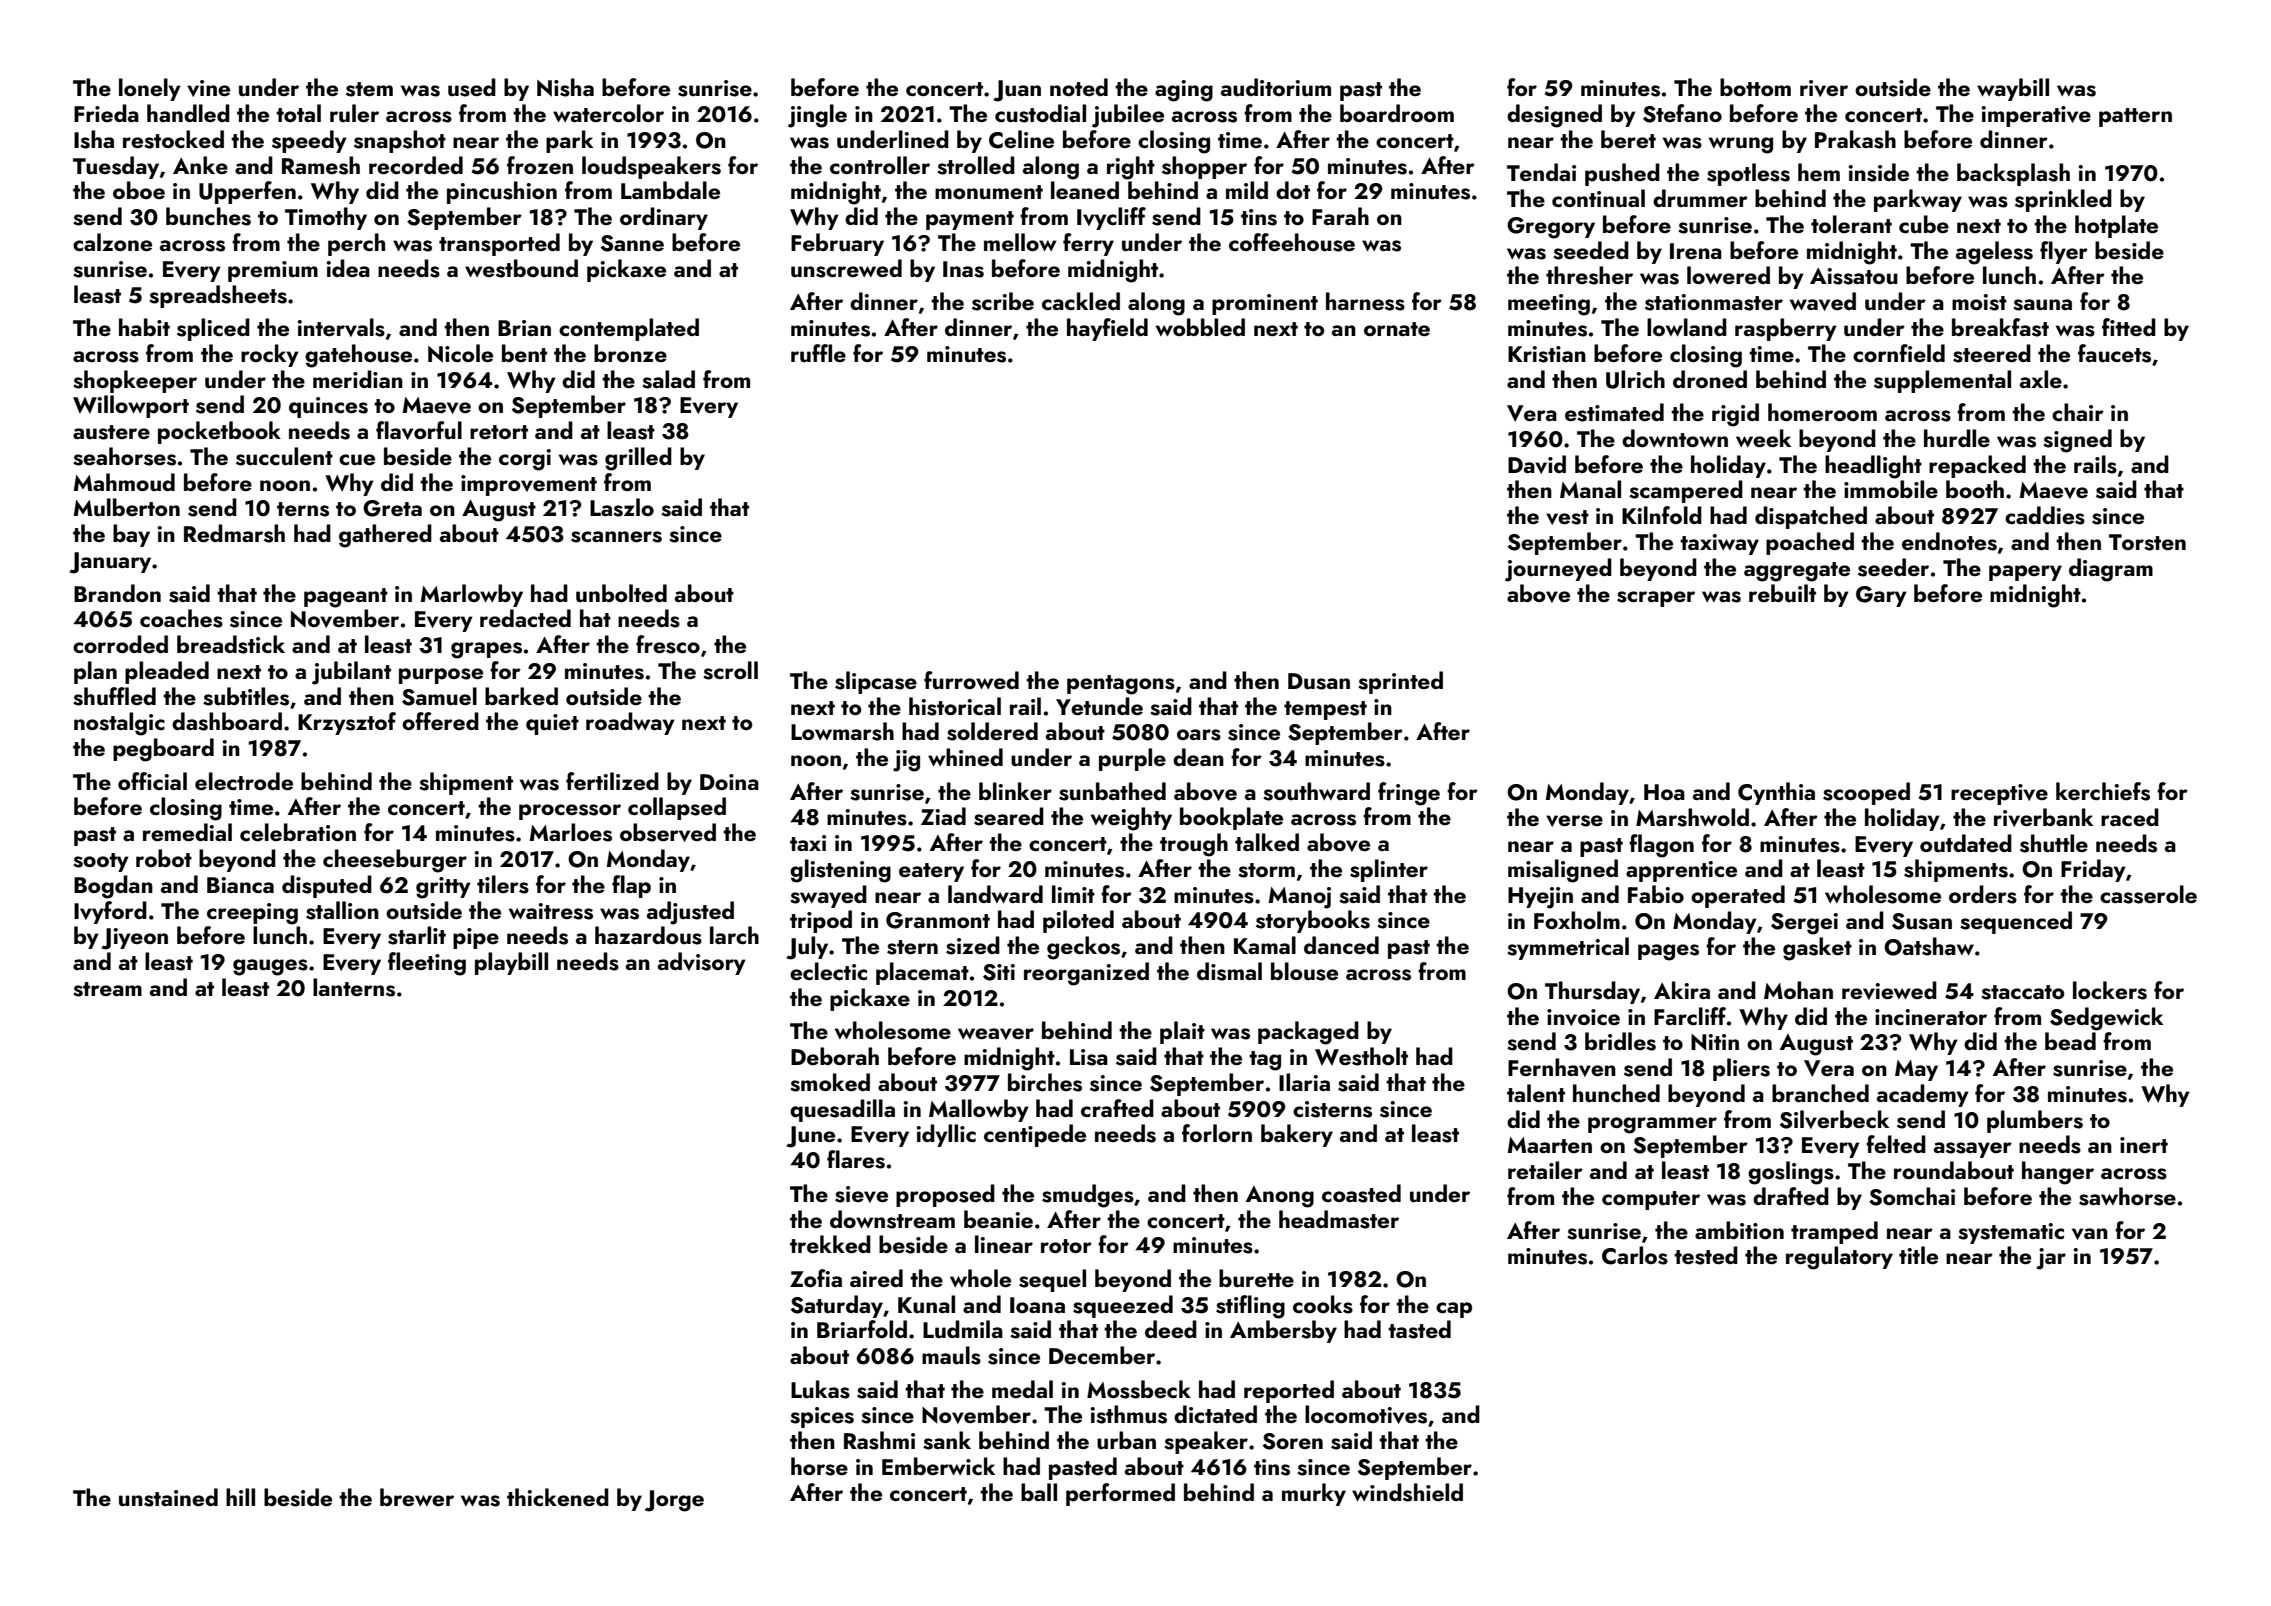 The width and height of the page is (2271, 1606). What do you see at coordinates (112, 242) in the page?
I see `calzone` at bounding box center [112, 242].
